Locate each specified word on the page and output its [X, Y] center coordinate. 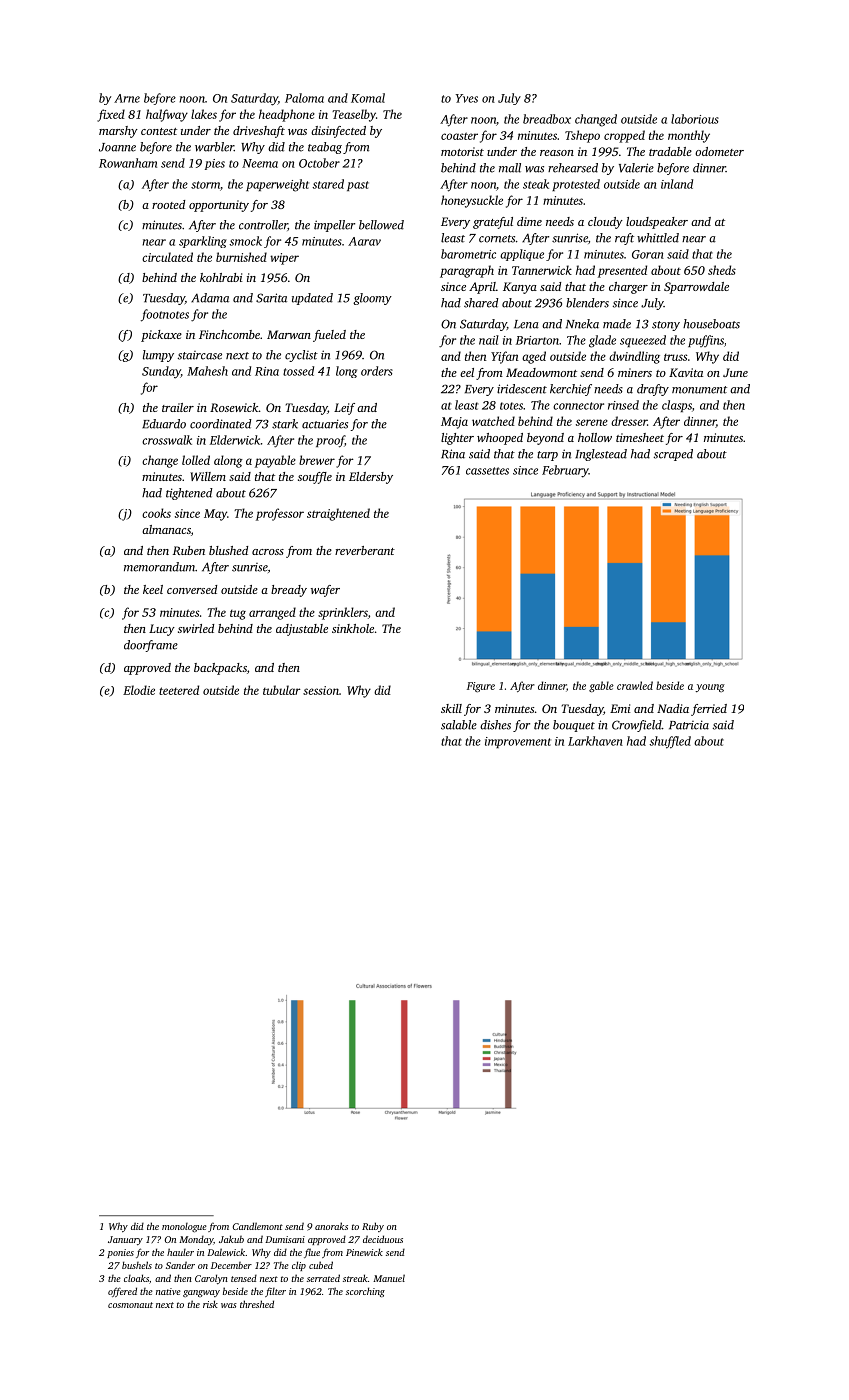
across [268, 552]
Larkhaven [595, 741]
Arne [127, 98]
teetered [179, 690]
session [321, 690]
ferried [709, 710]
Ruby [373, 1227]
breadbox [547, 119]
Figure [481, 687]
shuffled [670, 742]
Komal [368, 98]
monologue [184, 1228]
